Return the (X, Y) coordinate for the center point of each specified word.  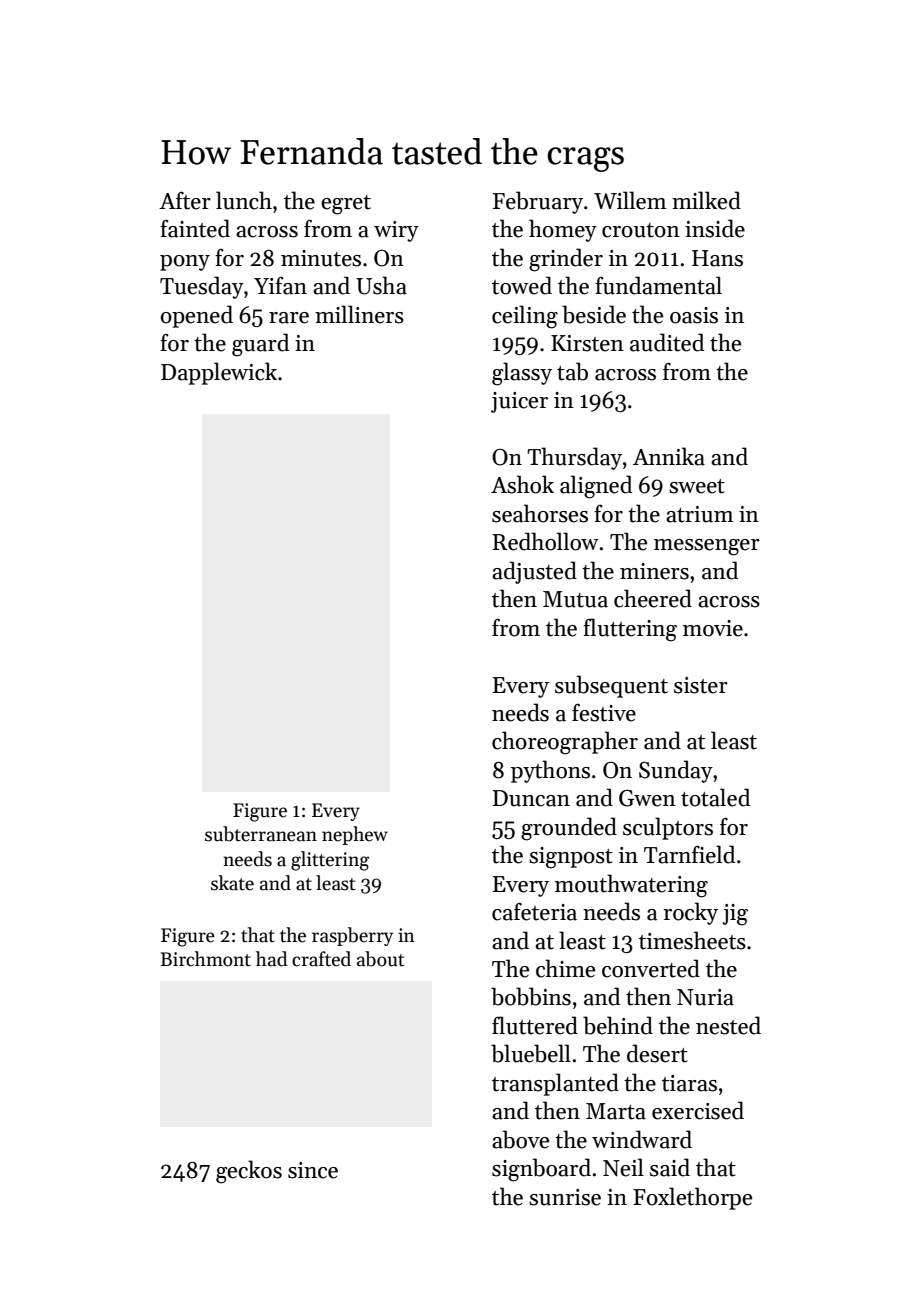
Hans (717, 258)
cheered (653, 598)
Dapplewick (219, 373)
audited (667, 342)
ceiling (525, 317)
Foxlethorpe (692, 1198)
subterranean (261, 834)
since (313, 1170)
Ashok (522, 484)
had (272, 959)
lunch (244, 200)
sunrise (565, 1197)
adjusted (534, 572)
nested (728, 1025)
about (380, 959)
